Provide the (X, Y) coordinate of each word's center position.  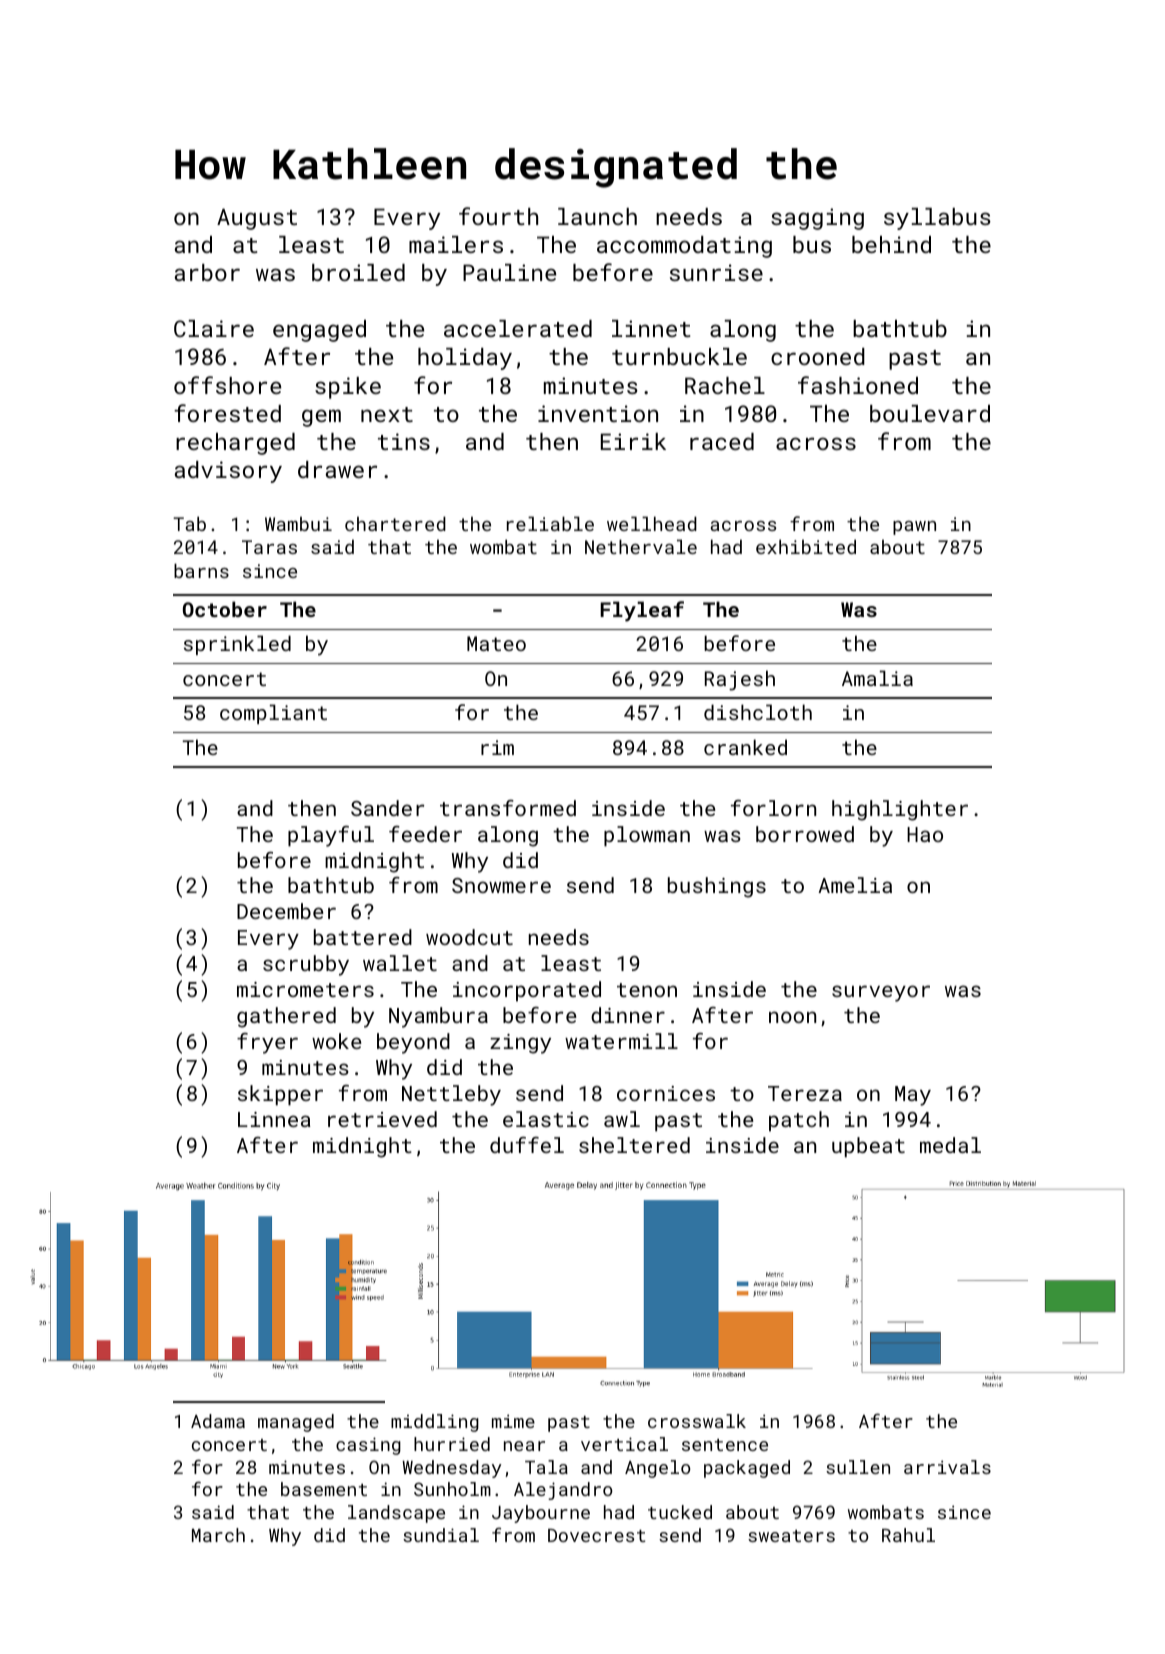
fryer (267, 1043)
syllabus (937, 219)
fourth (498, 216)
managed (296, 1423)
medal (950, 1145)
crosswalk (697, 1421)
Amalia (877, 678)
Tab (189, 523)
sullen (858, 1467)
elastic (546, 1119)
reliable (550, 523)
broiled (358, 272)
